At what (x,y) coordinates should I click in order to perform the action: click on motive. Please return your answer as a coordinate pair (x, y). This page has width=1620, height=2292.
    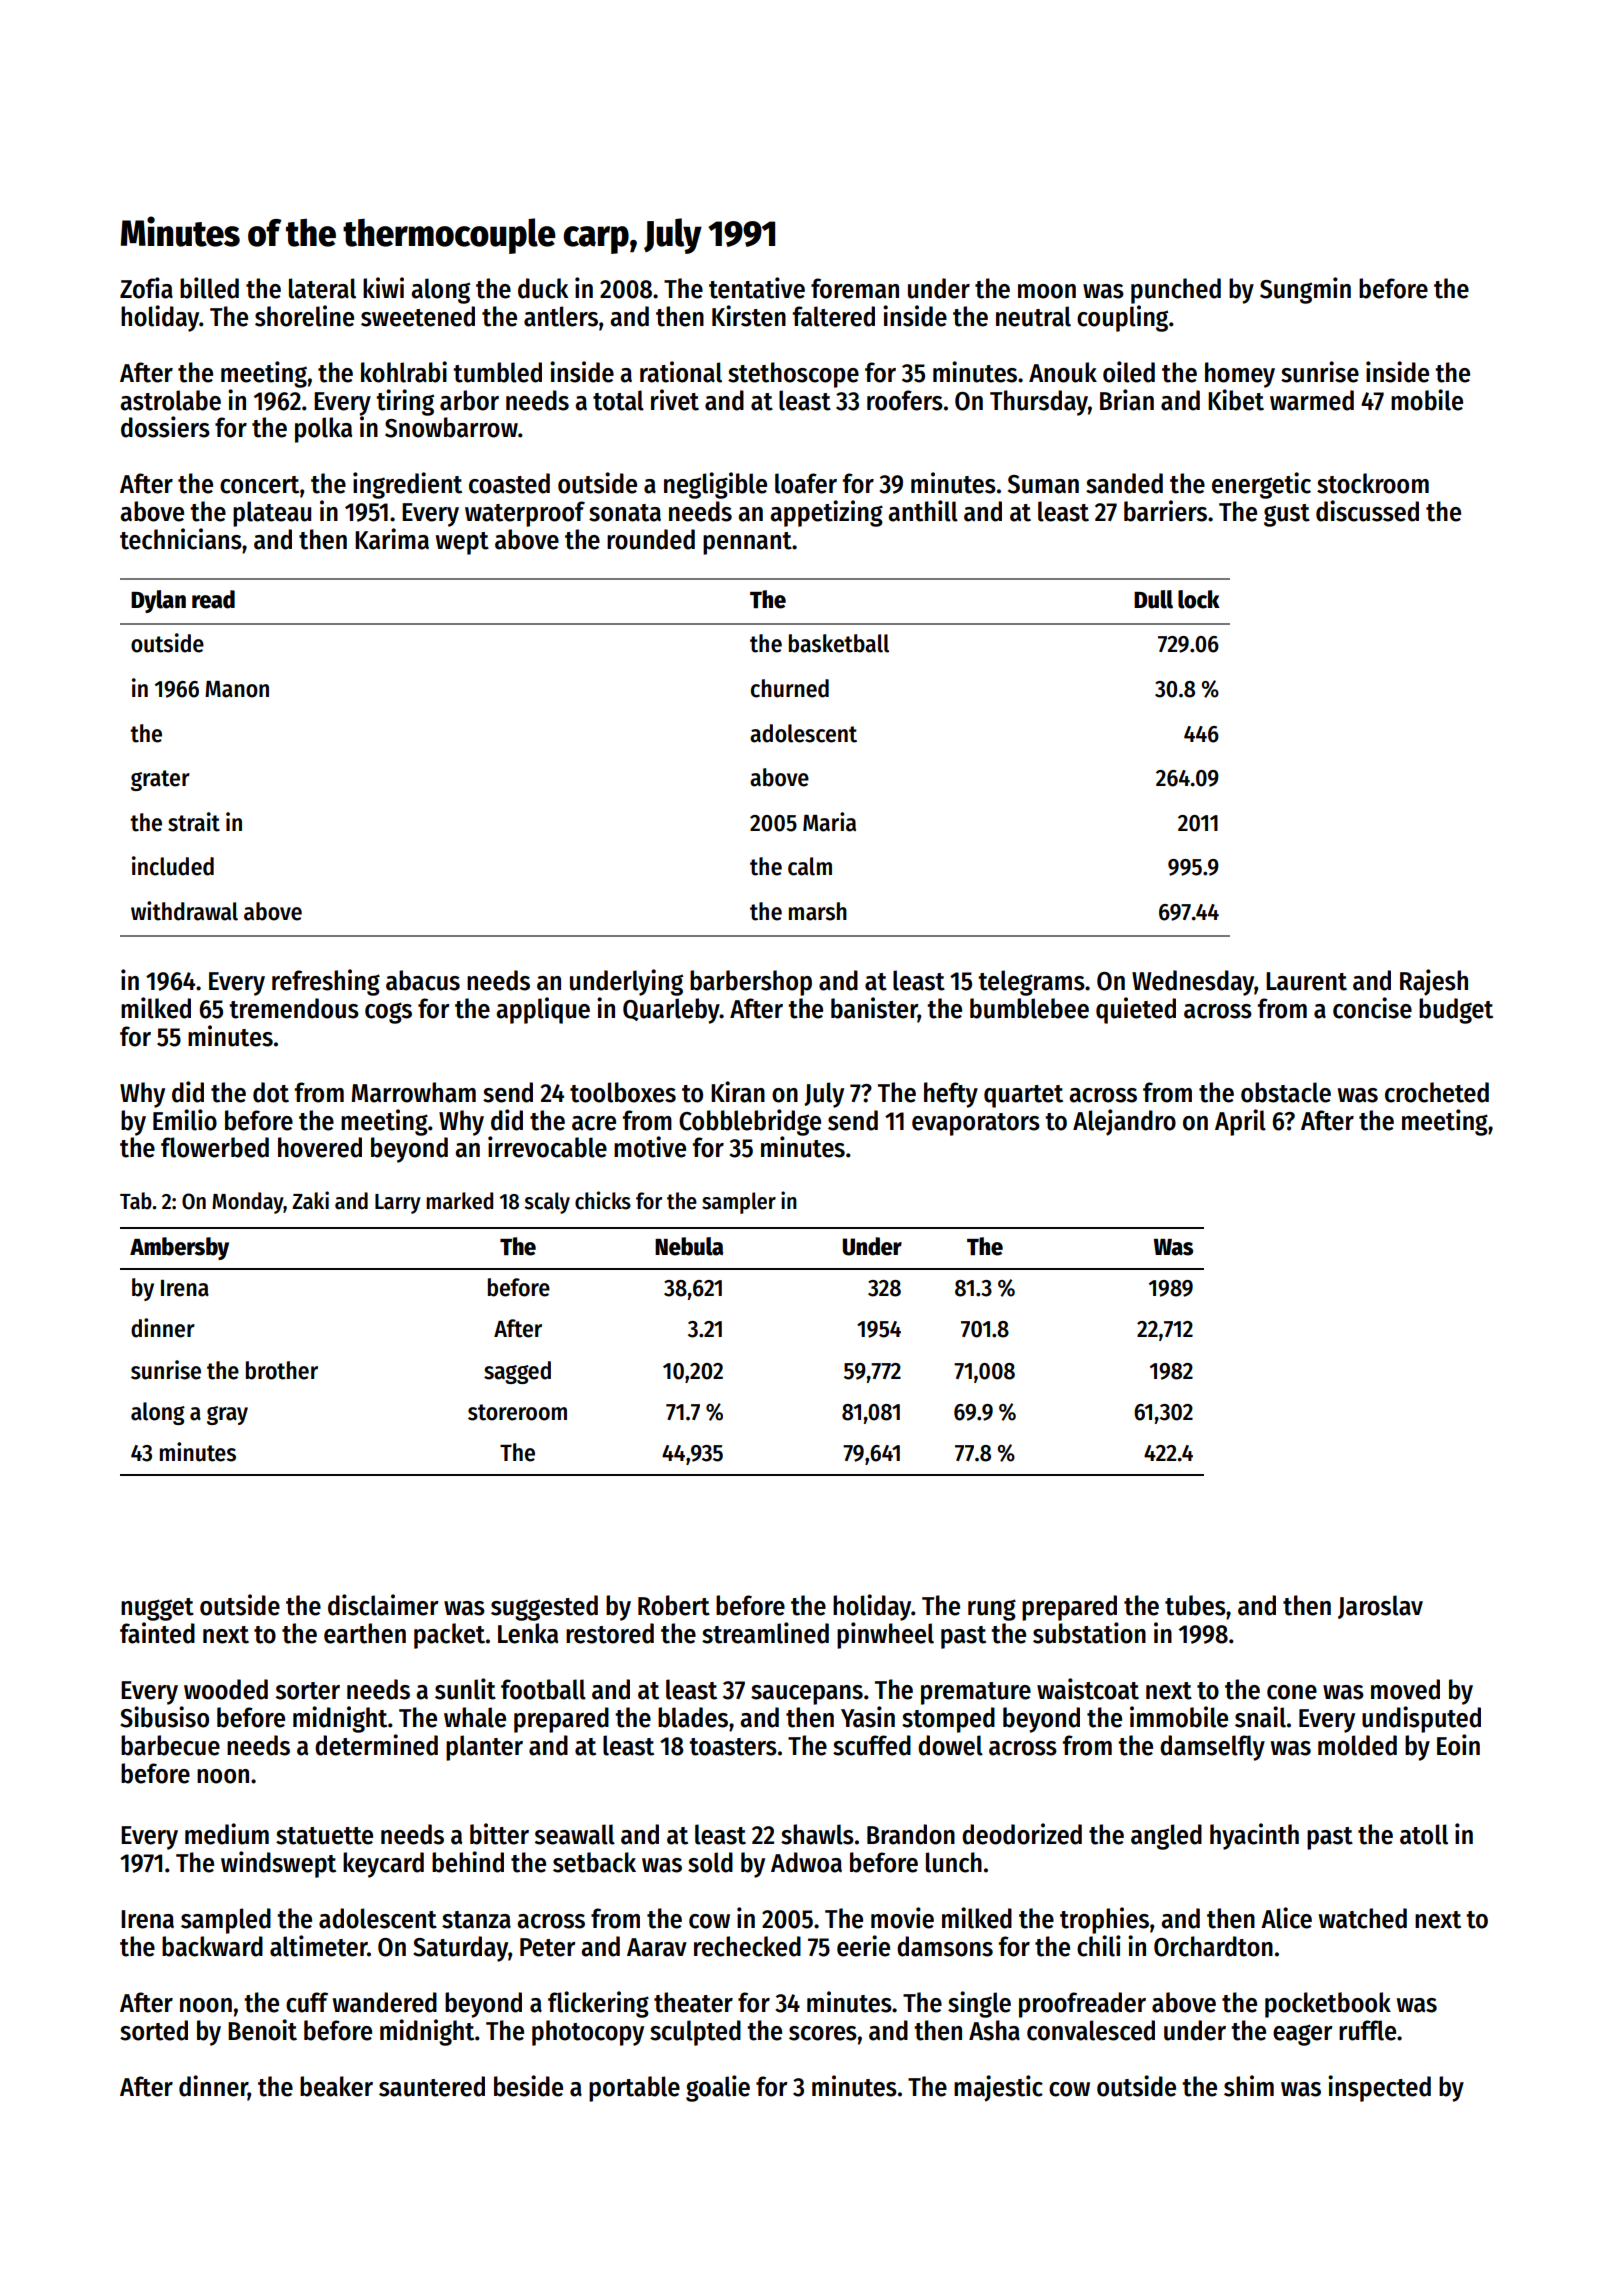
    Looking at the image, I should click on (650, 1147).
